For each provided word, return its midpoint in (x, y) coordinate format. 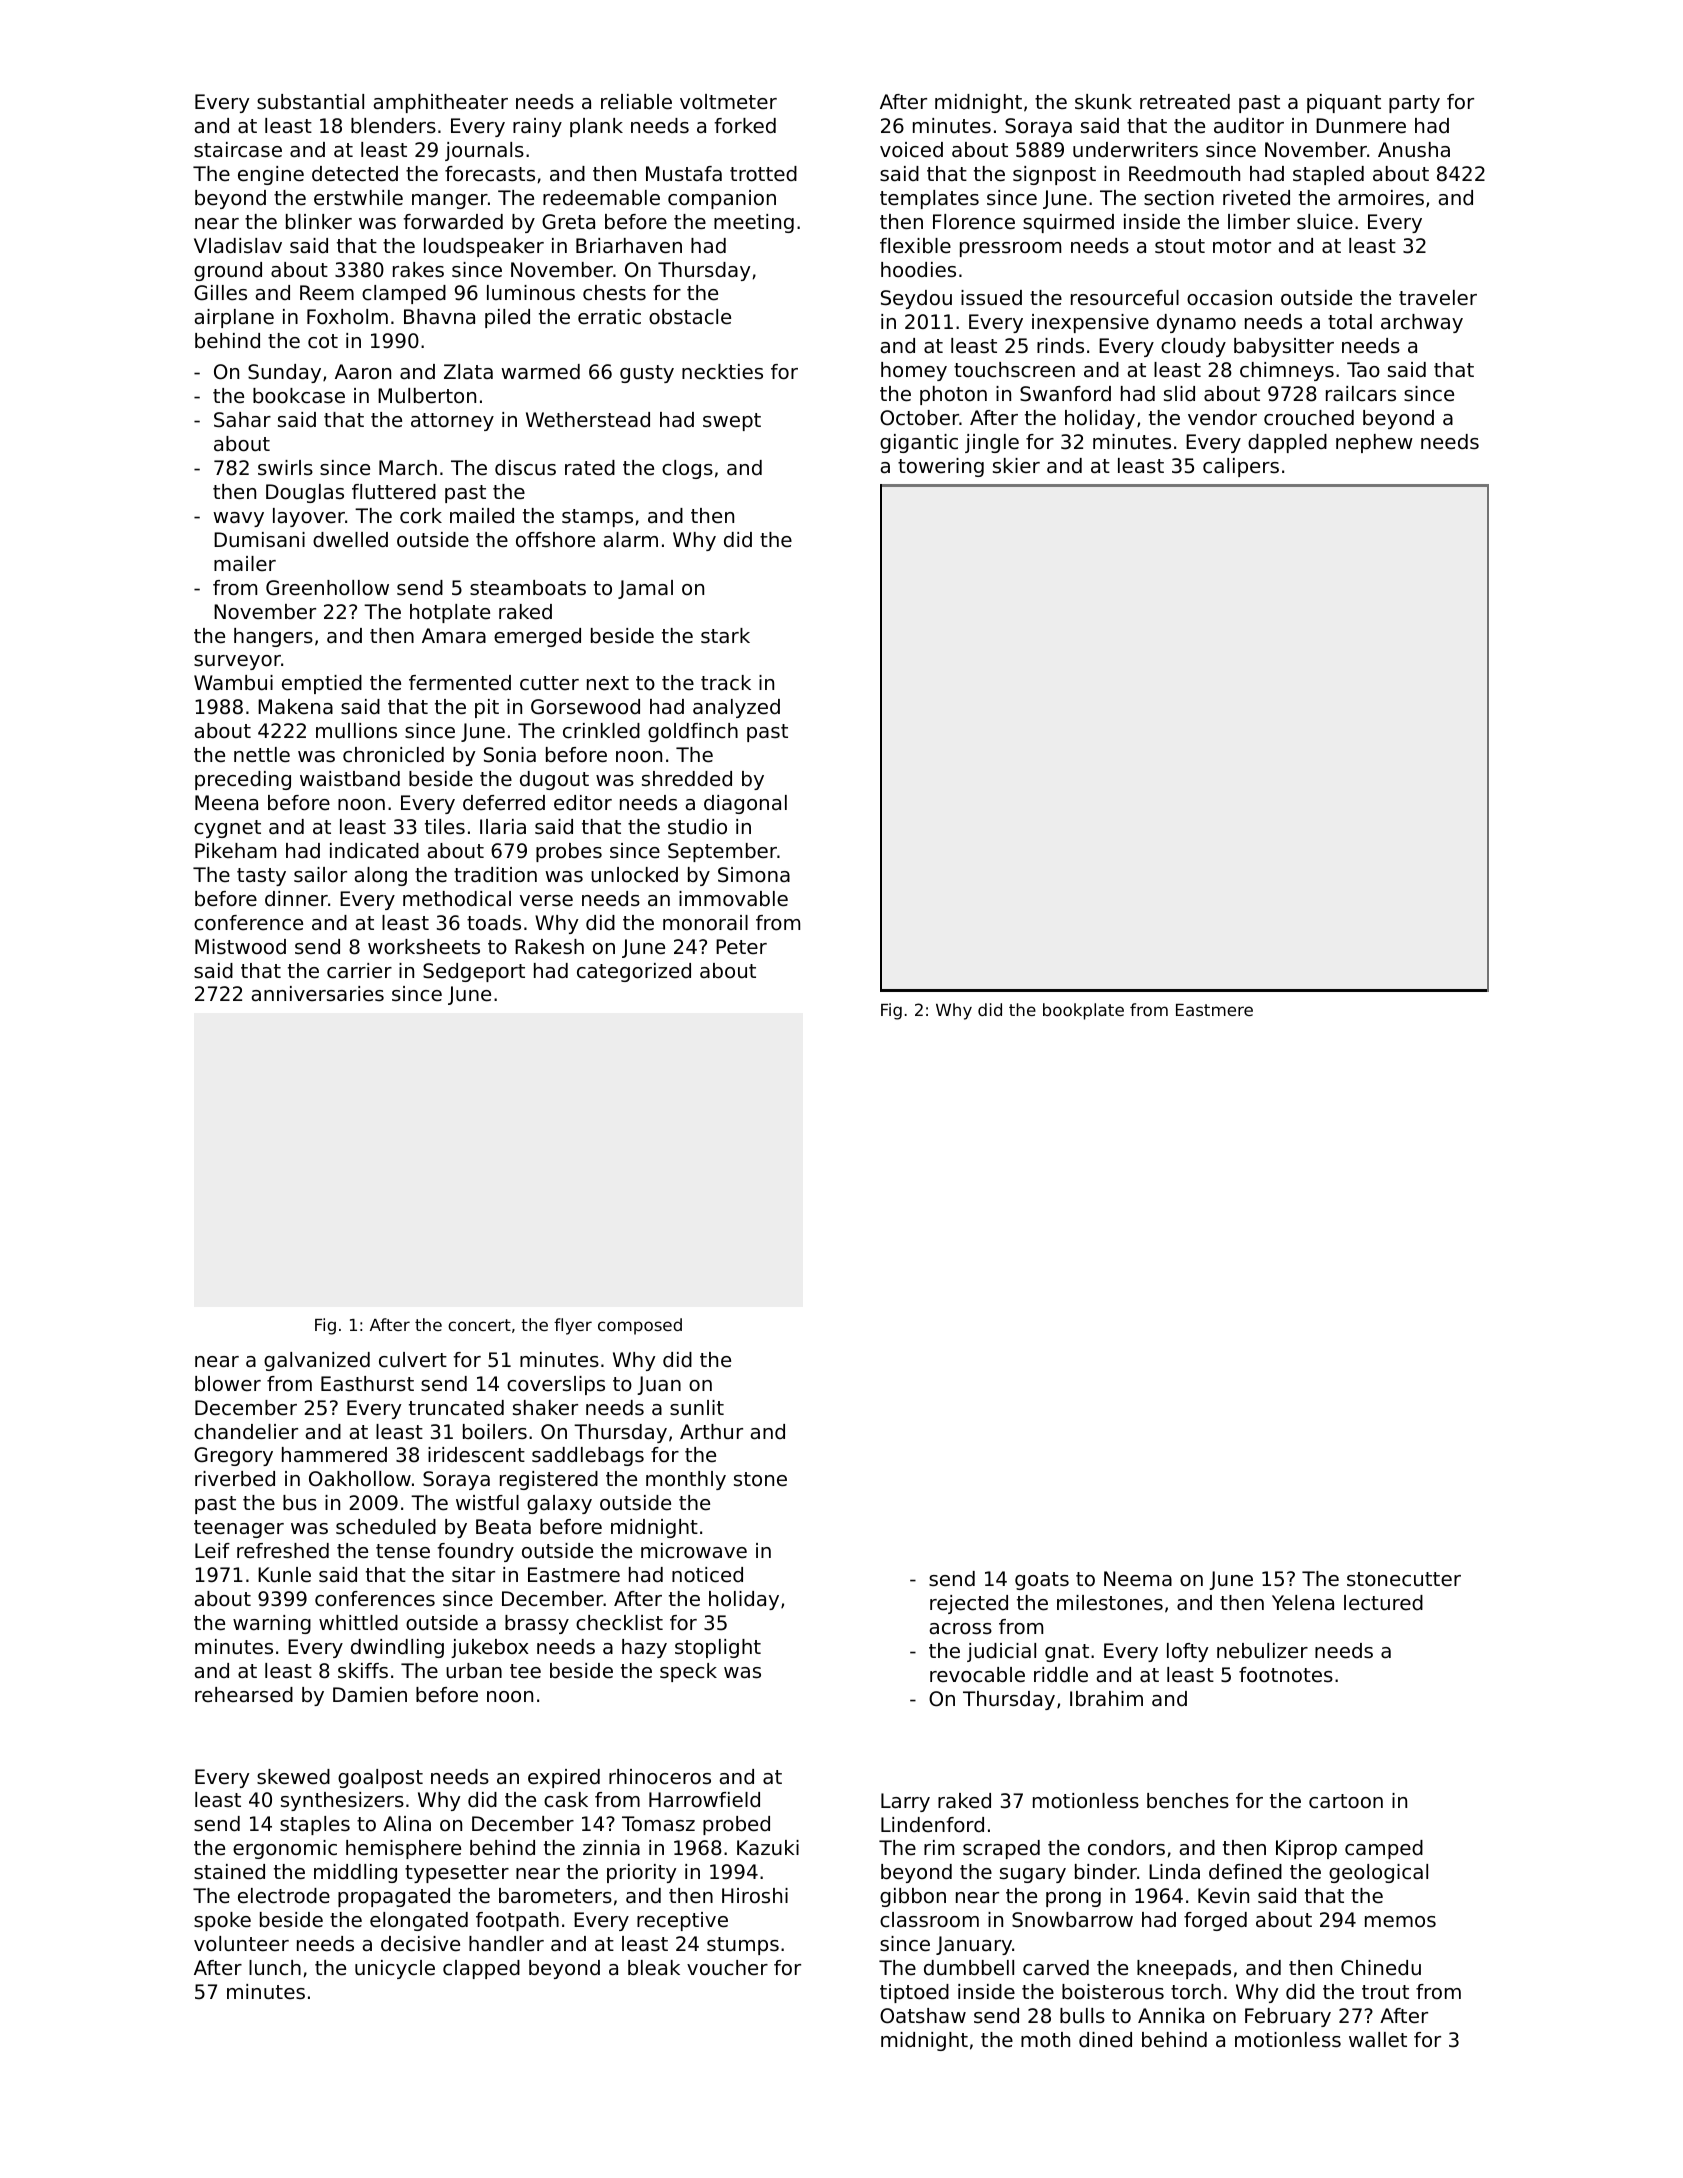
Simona (754, 875)
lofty (1187, 1652)
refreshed (283, 1551)
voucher (727, 1968)
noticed (707, 1575)
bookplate (1083, 1011)
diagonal (745, 804)
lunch (275, 1968)
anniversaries (317, 994)
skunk (1103, 102)
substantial (310, 102)
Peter (741, 946)
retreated (1185, 102)
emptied (322, 684)
